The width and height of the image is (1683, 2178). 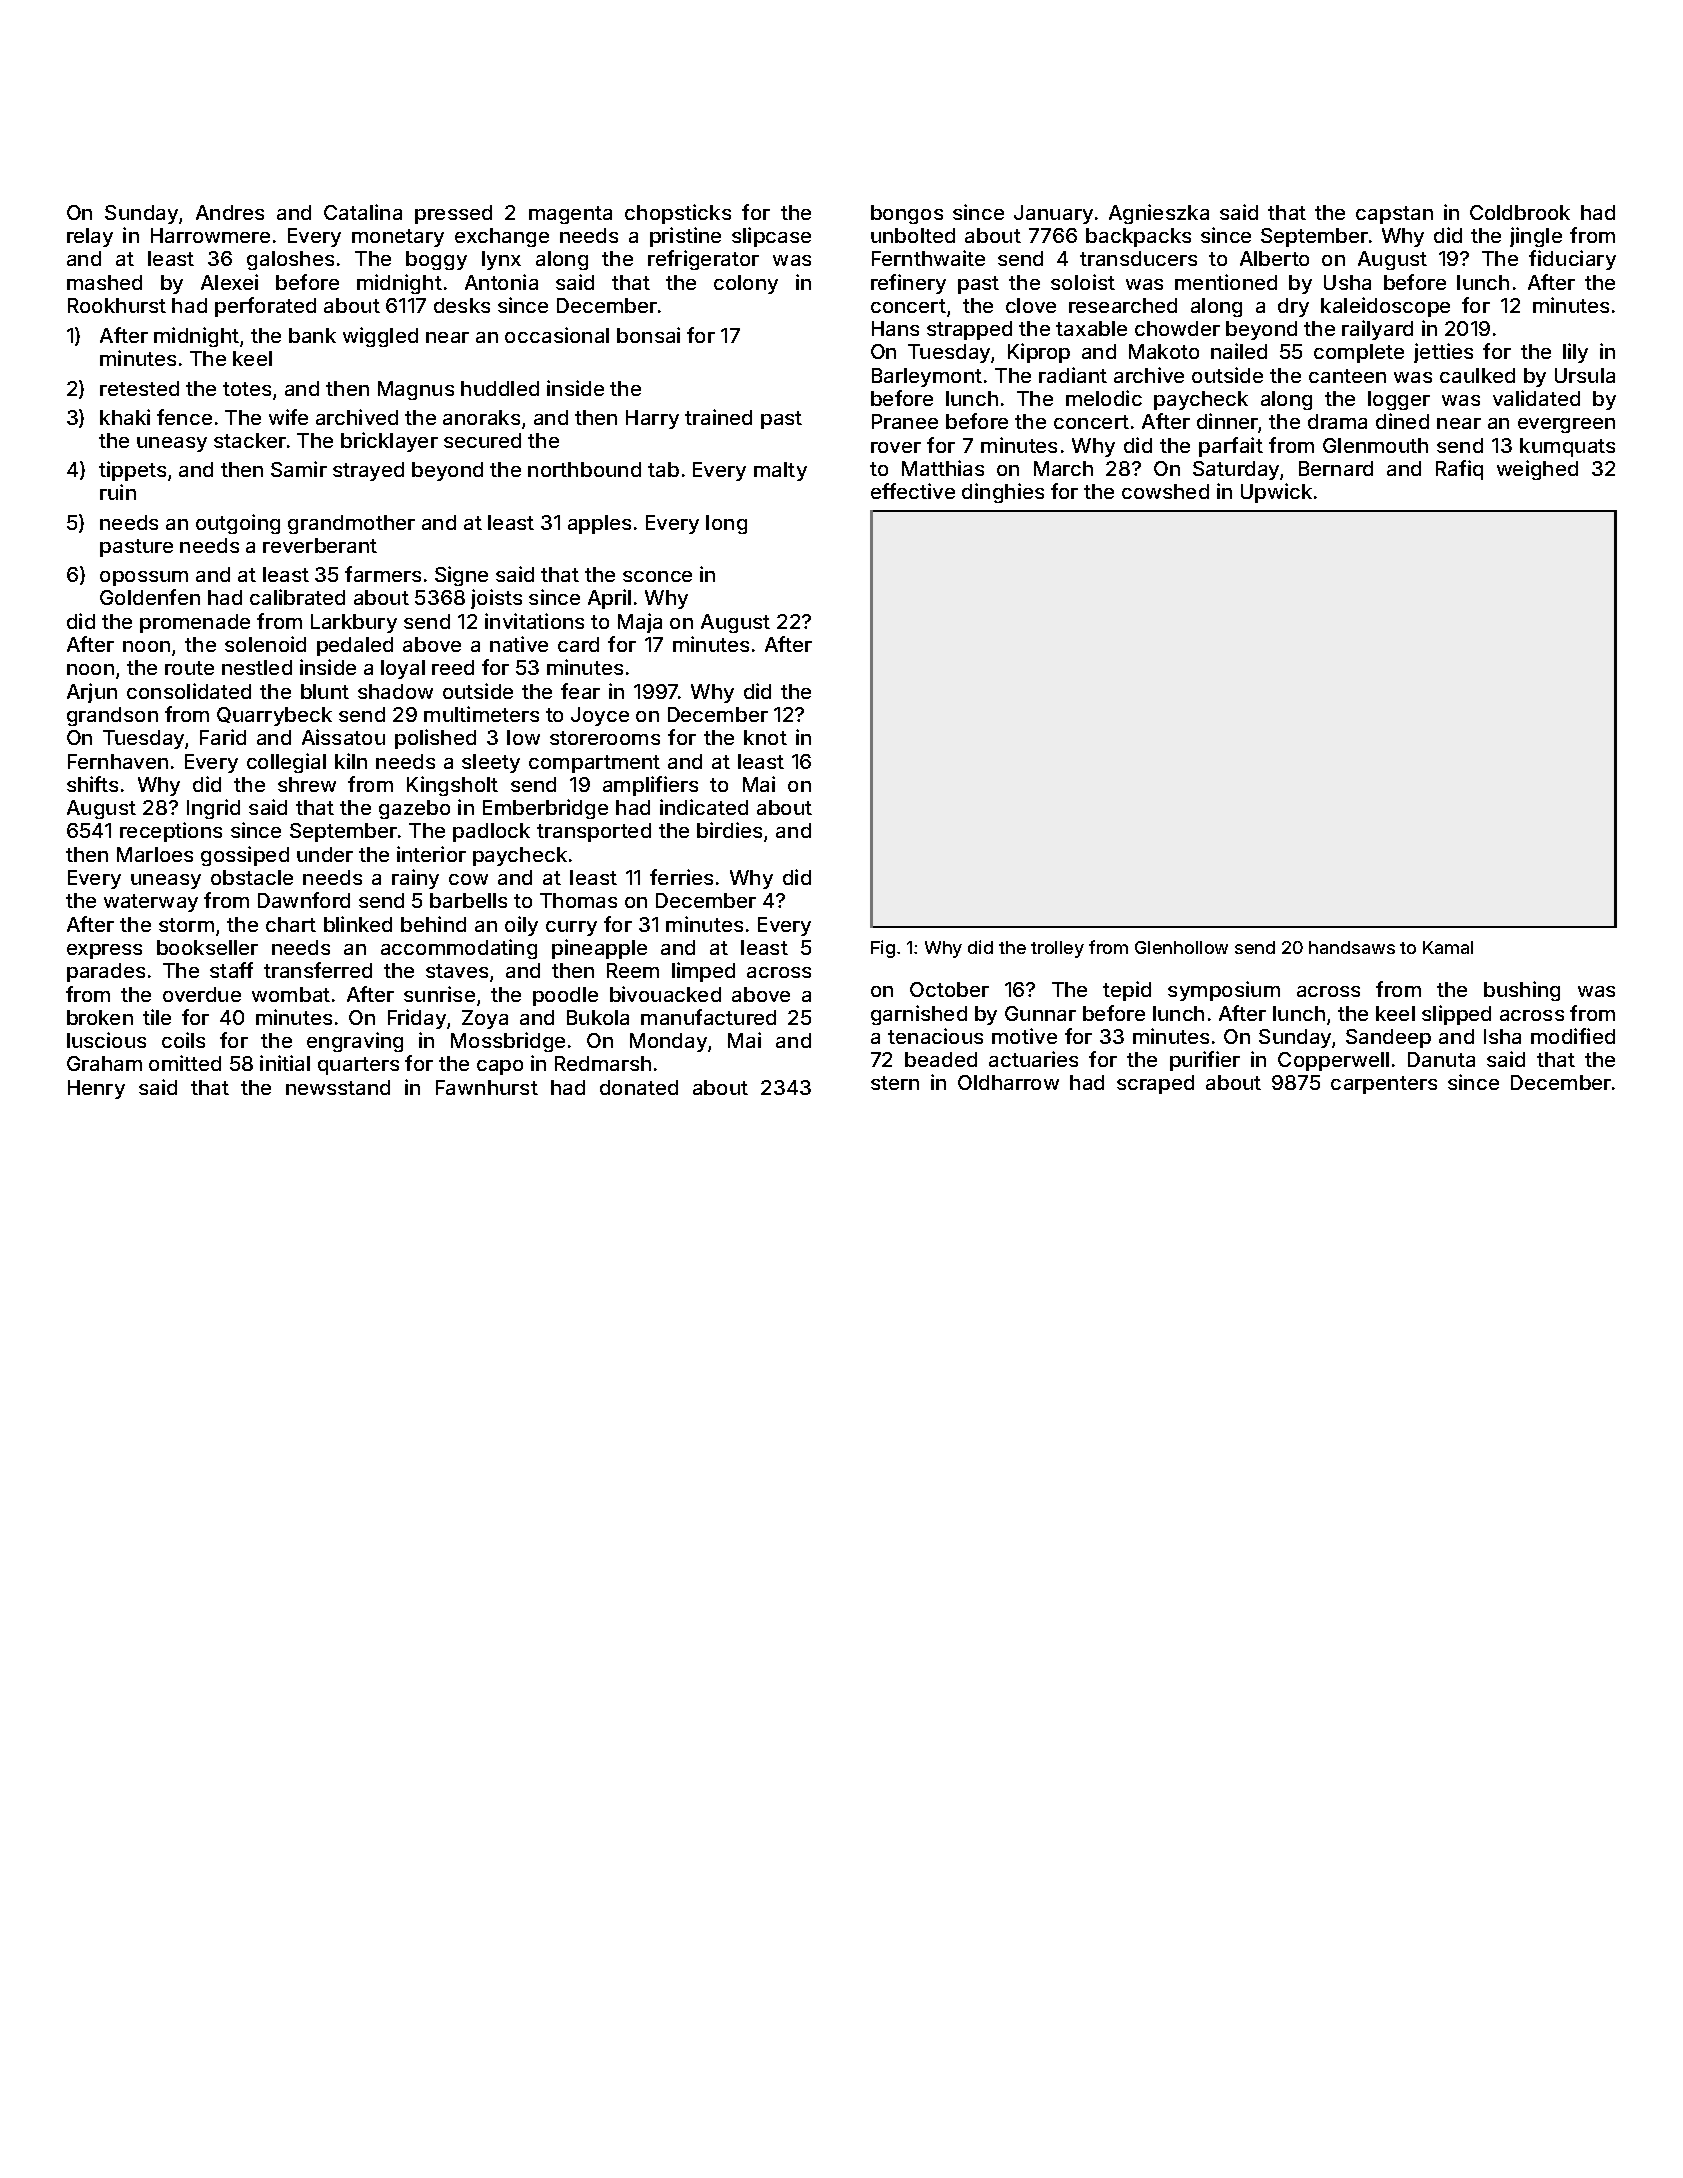 What do you see at coordinates (210, 235) in the image?
I see `Harrowmere` at bounding box center [210, 235].
